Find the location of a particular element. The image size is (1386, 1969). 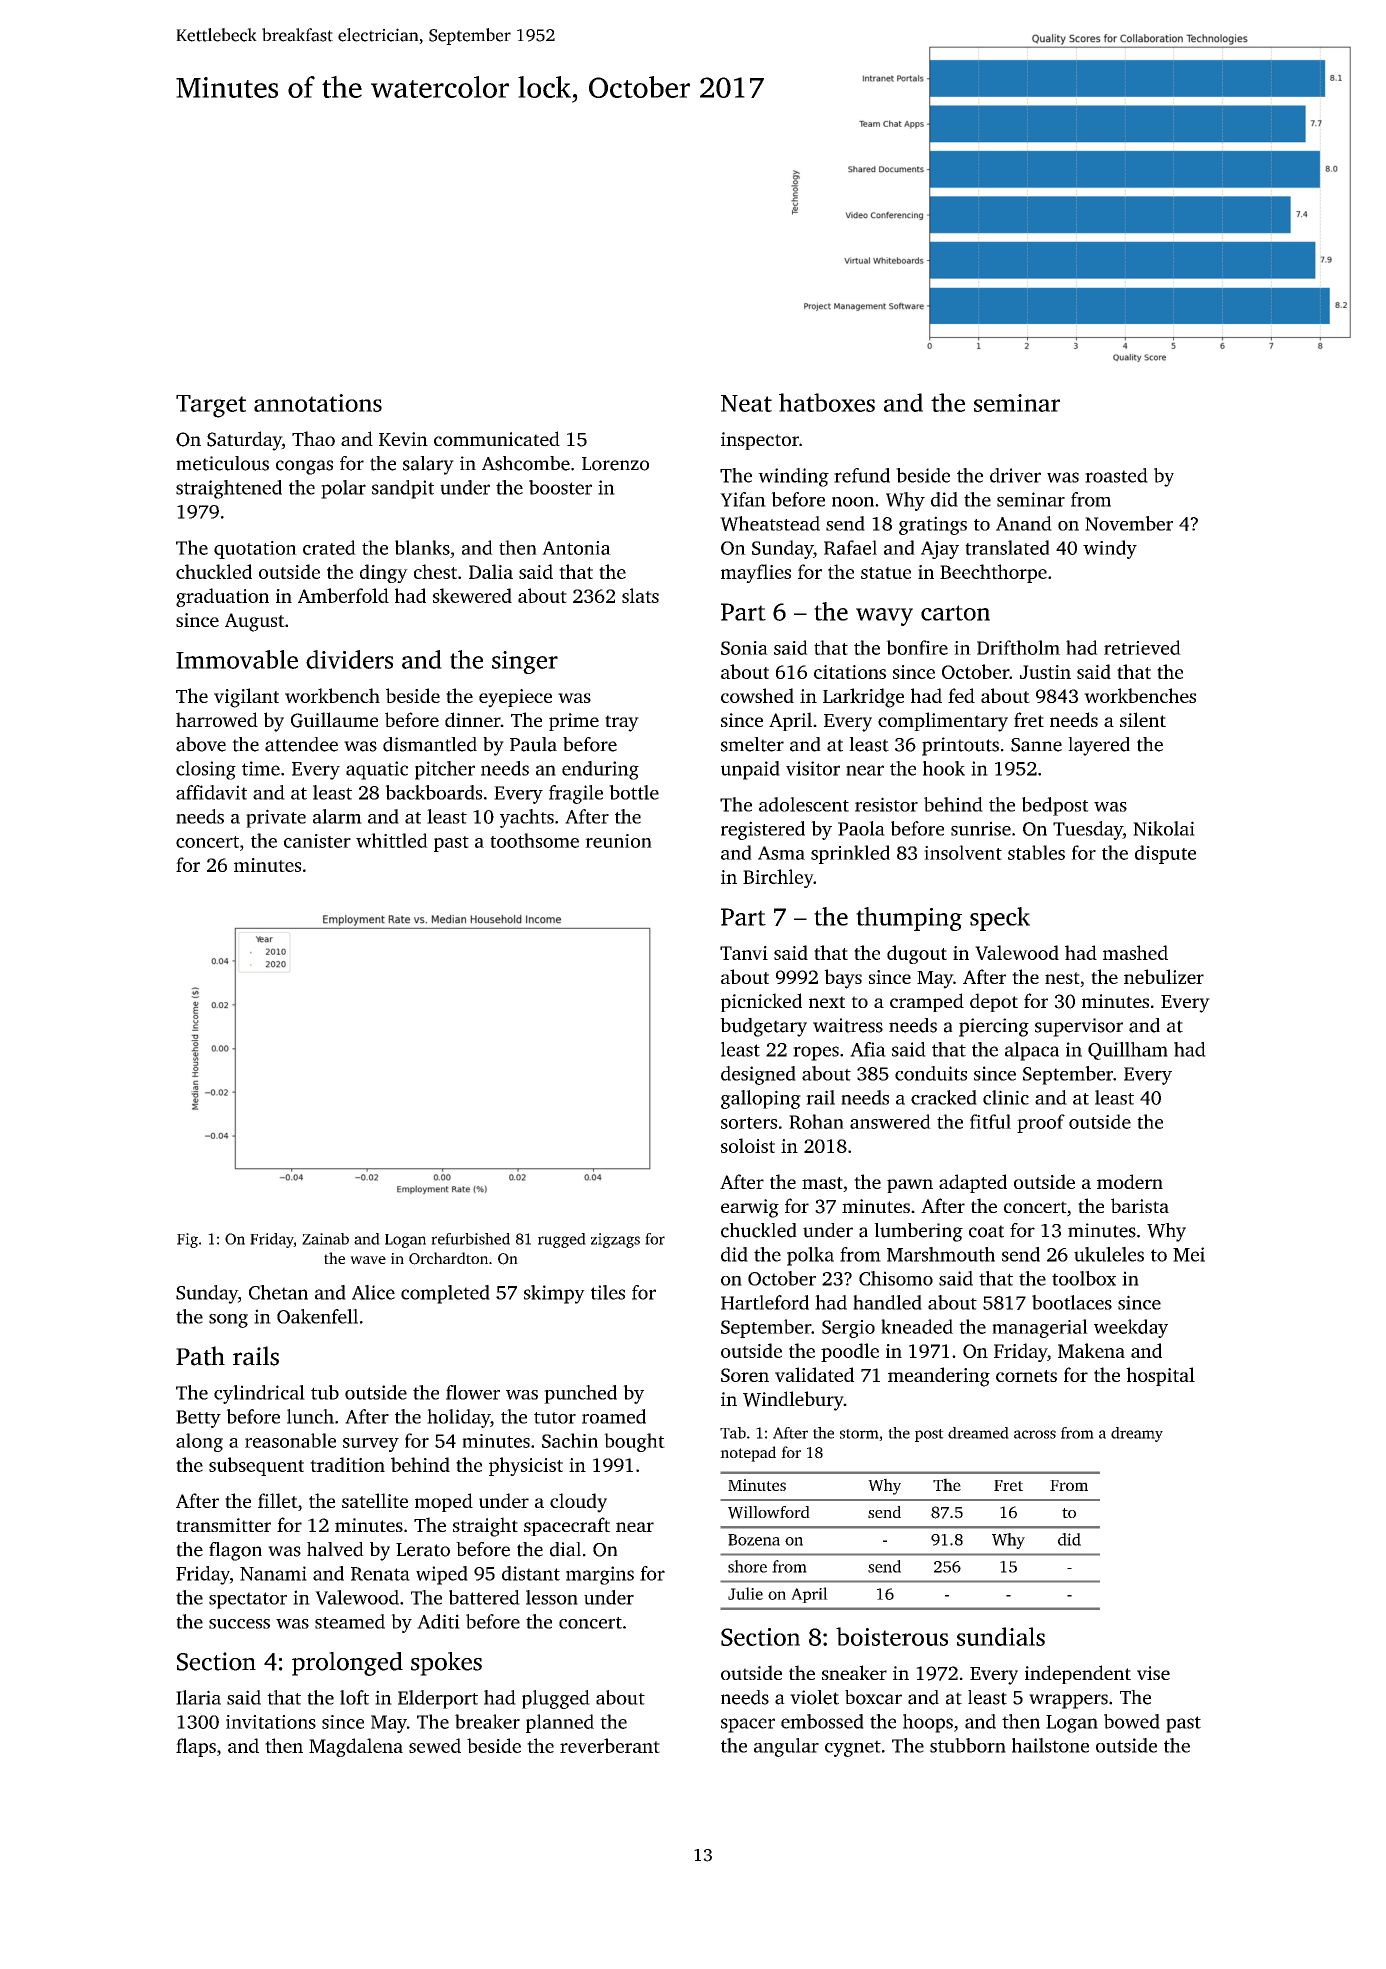

Lorenzo is located at coordinates (615, 464).
